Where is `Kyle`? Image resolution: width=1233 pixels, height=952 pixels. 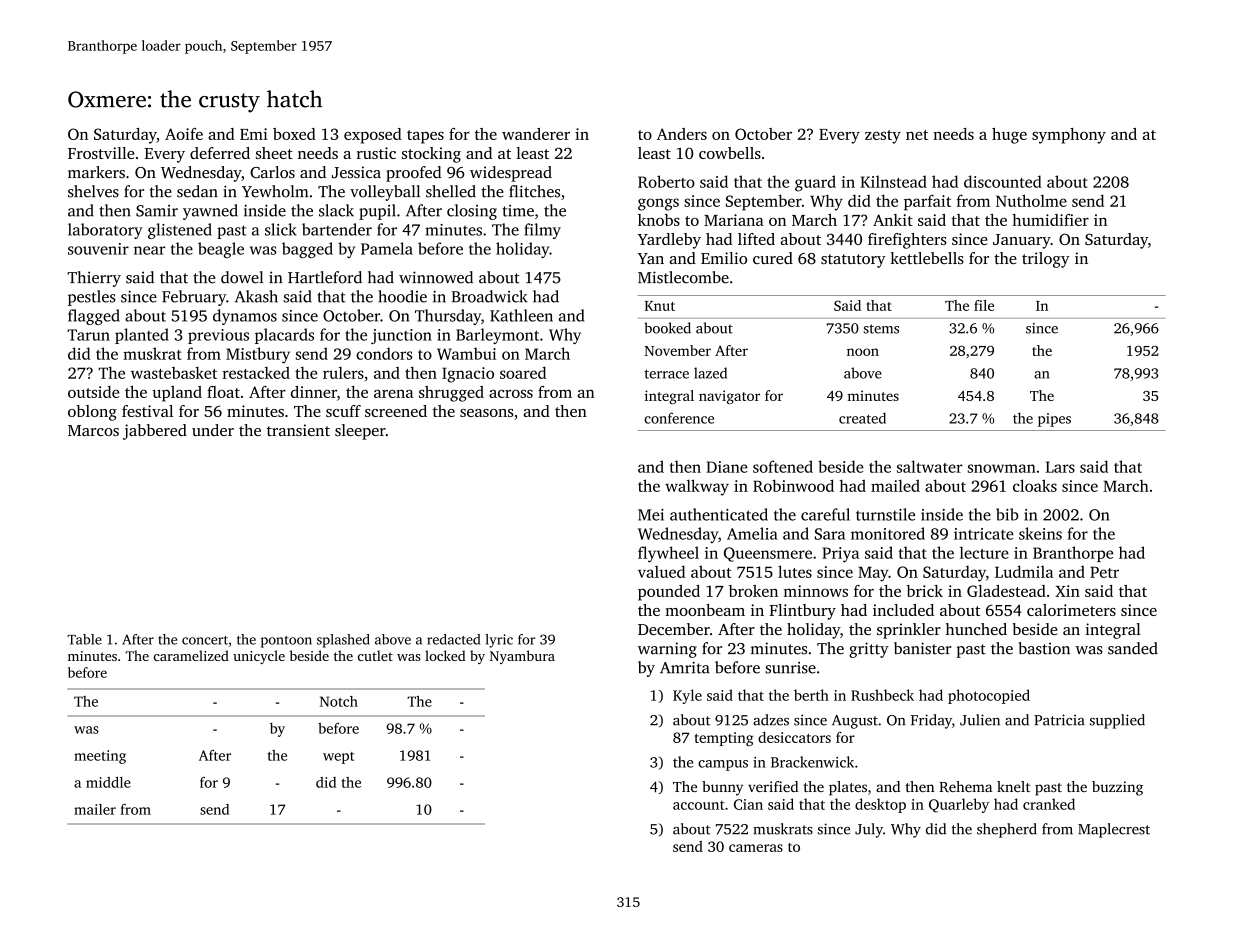 Kyle is located at coordinates (687, 696).
